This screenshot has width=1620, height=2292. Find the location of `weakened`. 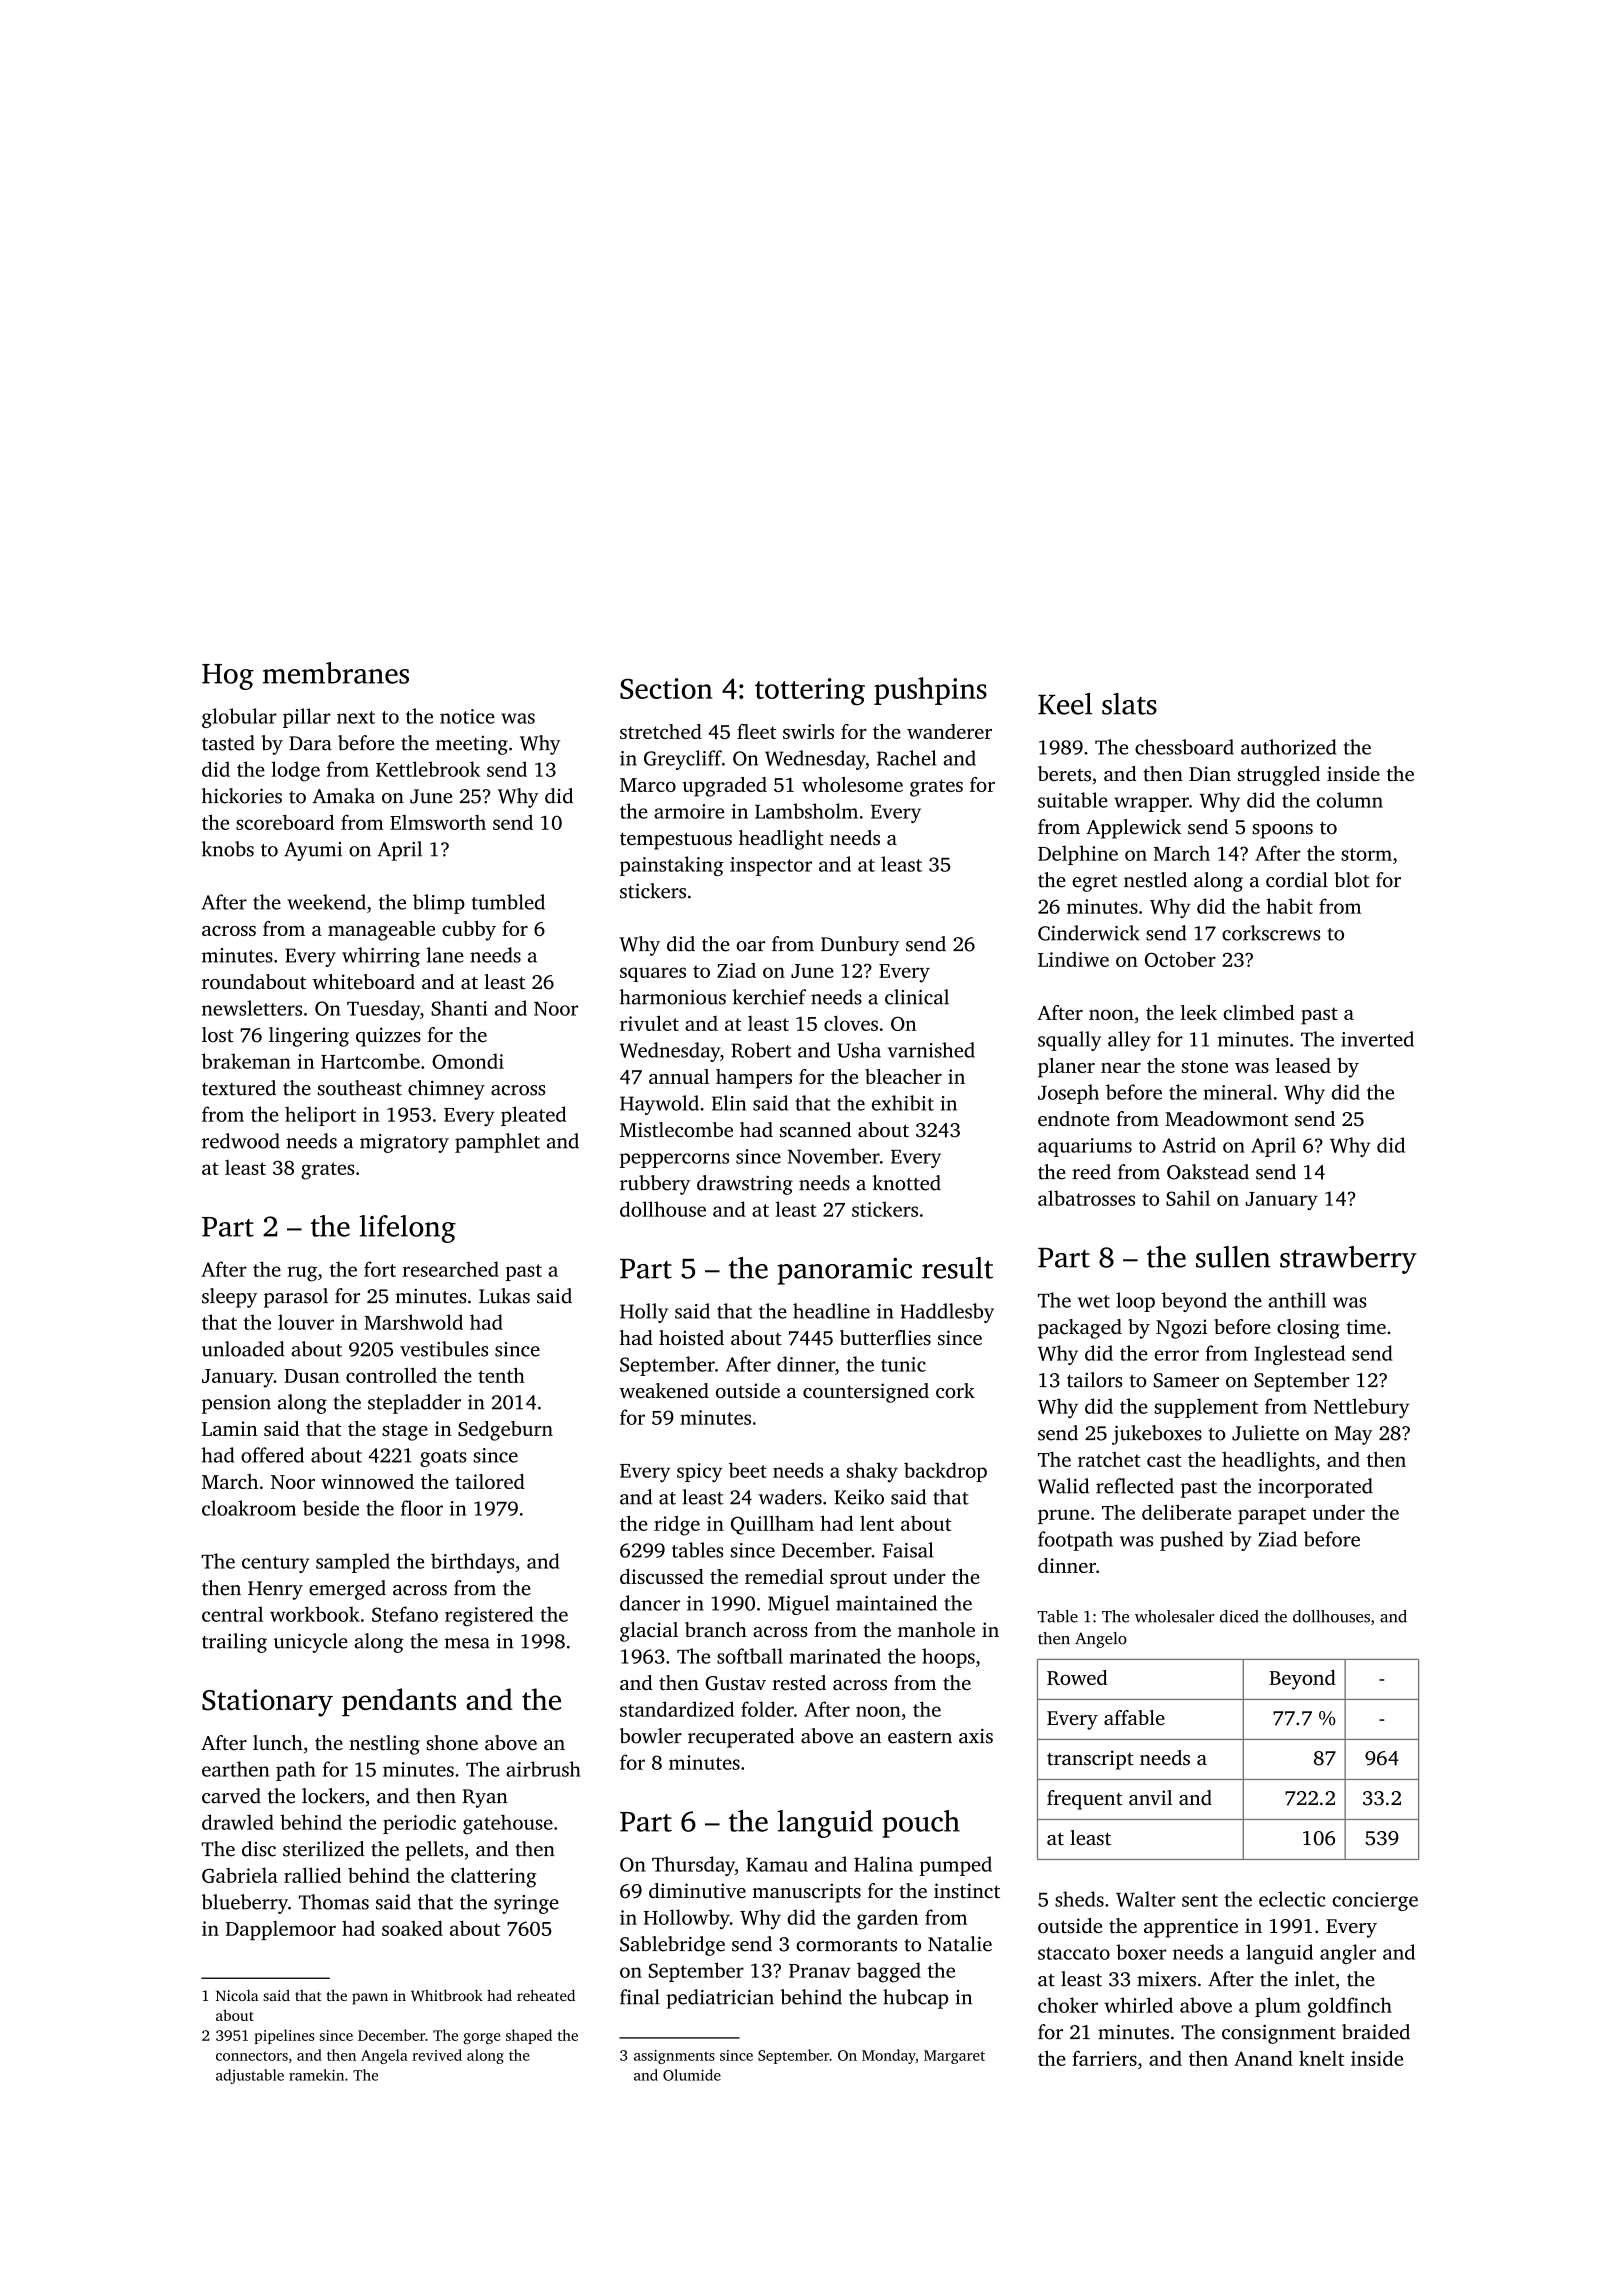

weakened is located at coordinates (664, 1390).
